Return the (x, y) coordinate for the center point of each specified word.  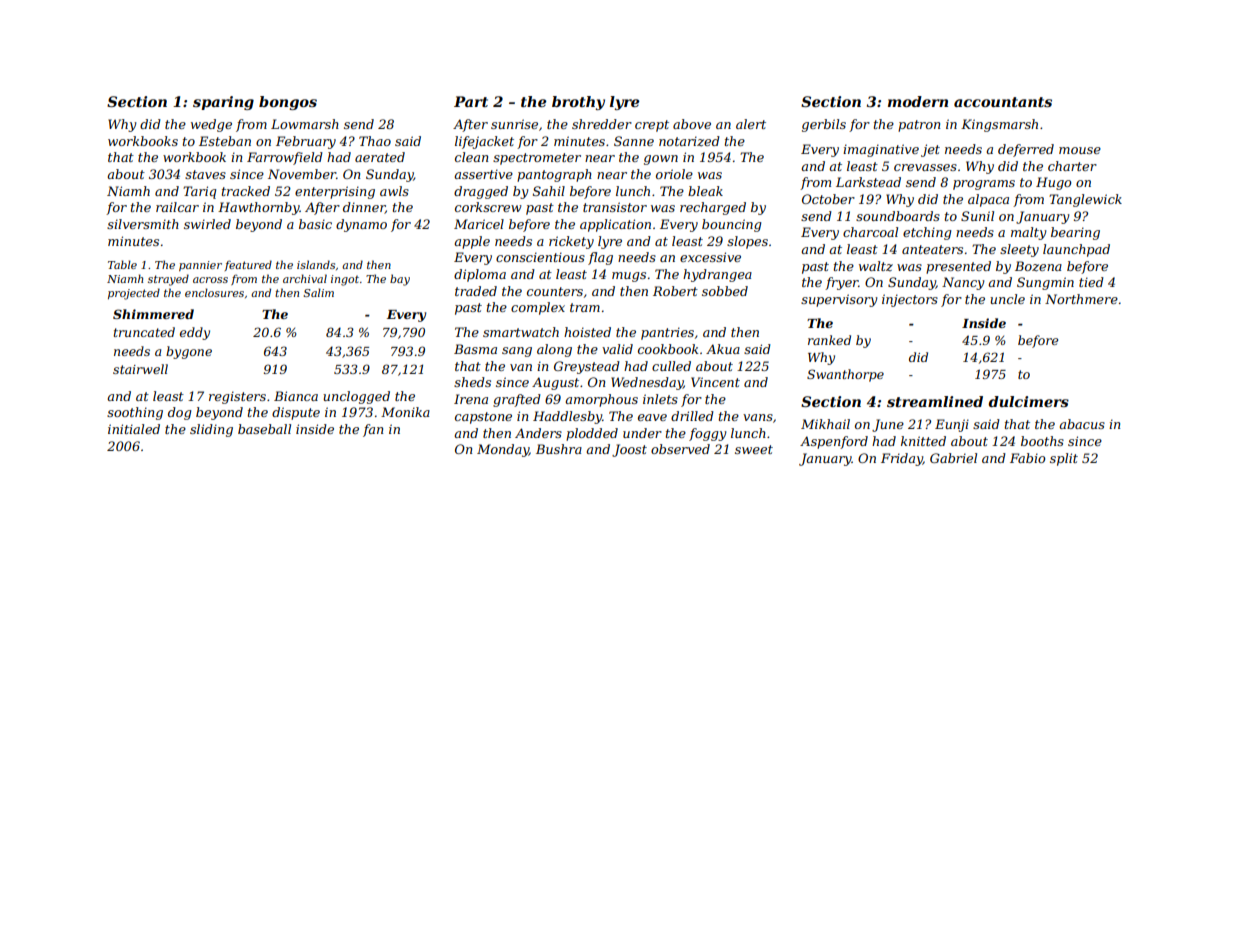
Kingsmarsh (999, 125)
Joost (629, 450)
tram (585, 307)
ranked (829, 340)
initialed (134, 429)
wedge (211, 125)
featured (248, 265)
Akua (723, 349)
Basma (475, 349)
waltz (876, 266)
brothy (578, 103)
